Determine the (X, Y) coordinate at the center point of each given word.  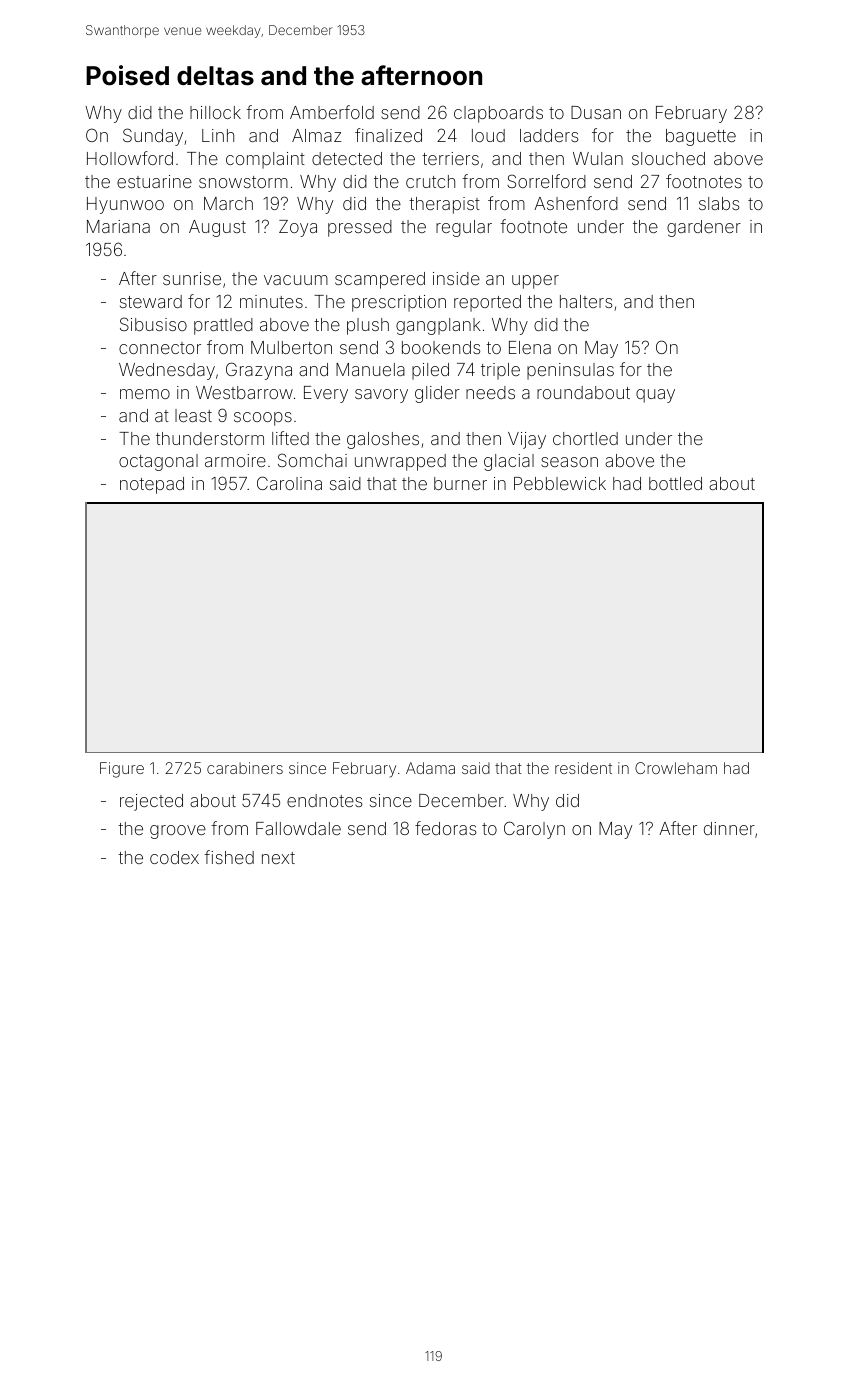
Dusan (596, 112)
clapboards (498, 114)
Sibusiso (153, 324)
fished (229, 857)
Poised (127, 75)
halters (586, 301)
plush (368, 326)
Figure (122, 770)
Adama (430, 768)
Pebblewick (560, 483)
